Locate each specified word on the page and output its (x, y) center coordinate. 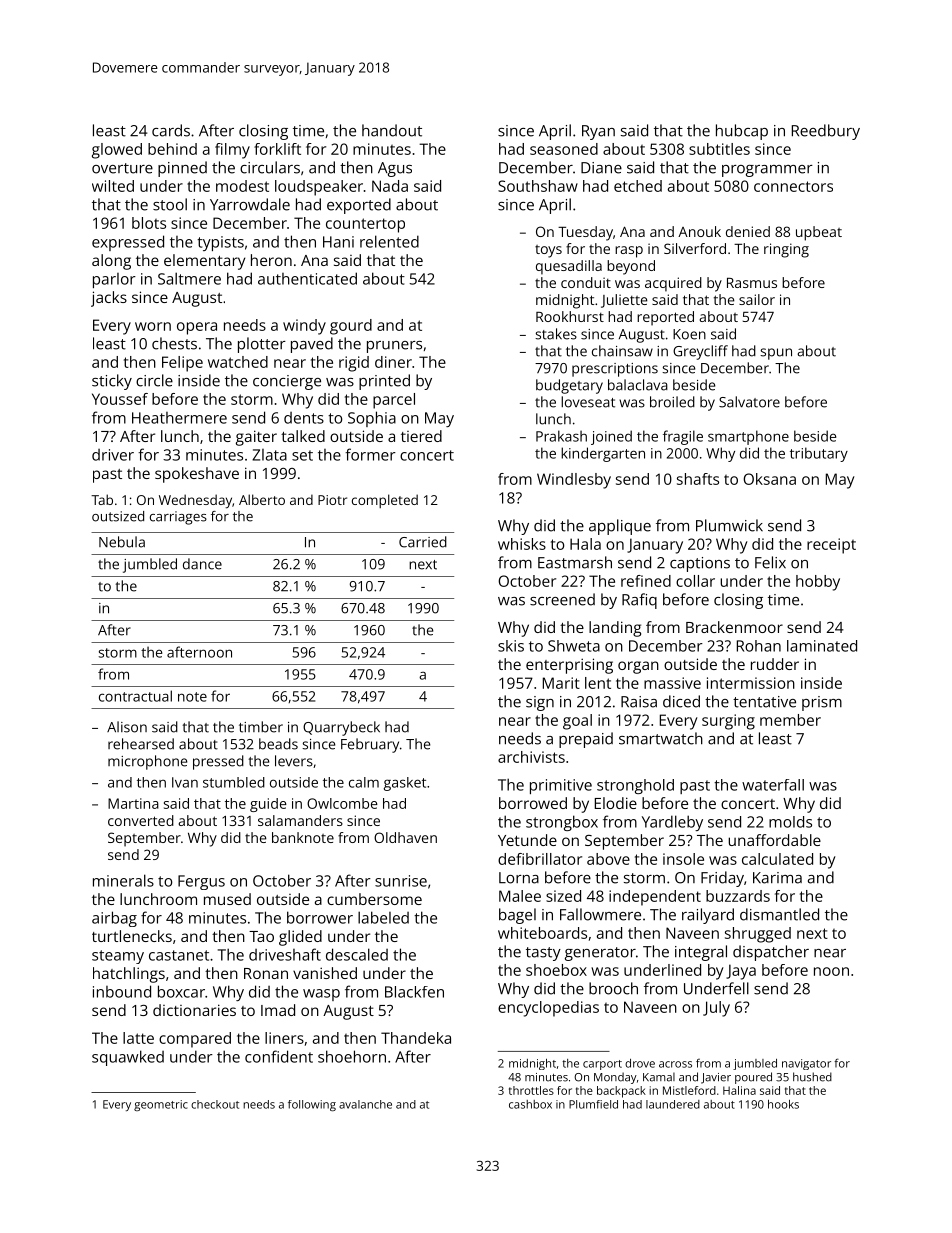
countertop (365, 225)
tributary (819, 454)
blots (149, 223)
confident (279, 1056)
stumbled (234, 782)
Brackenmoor (734, 627)
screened (562, 599)
